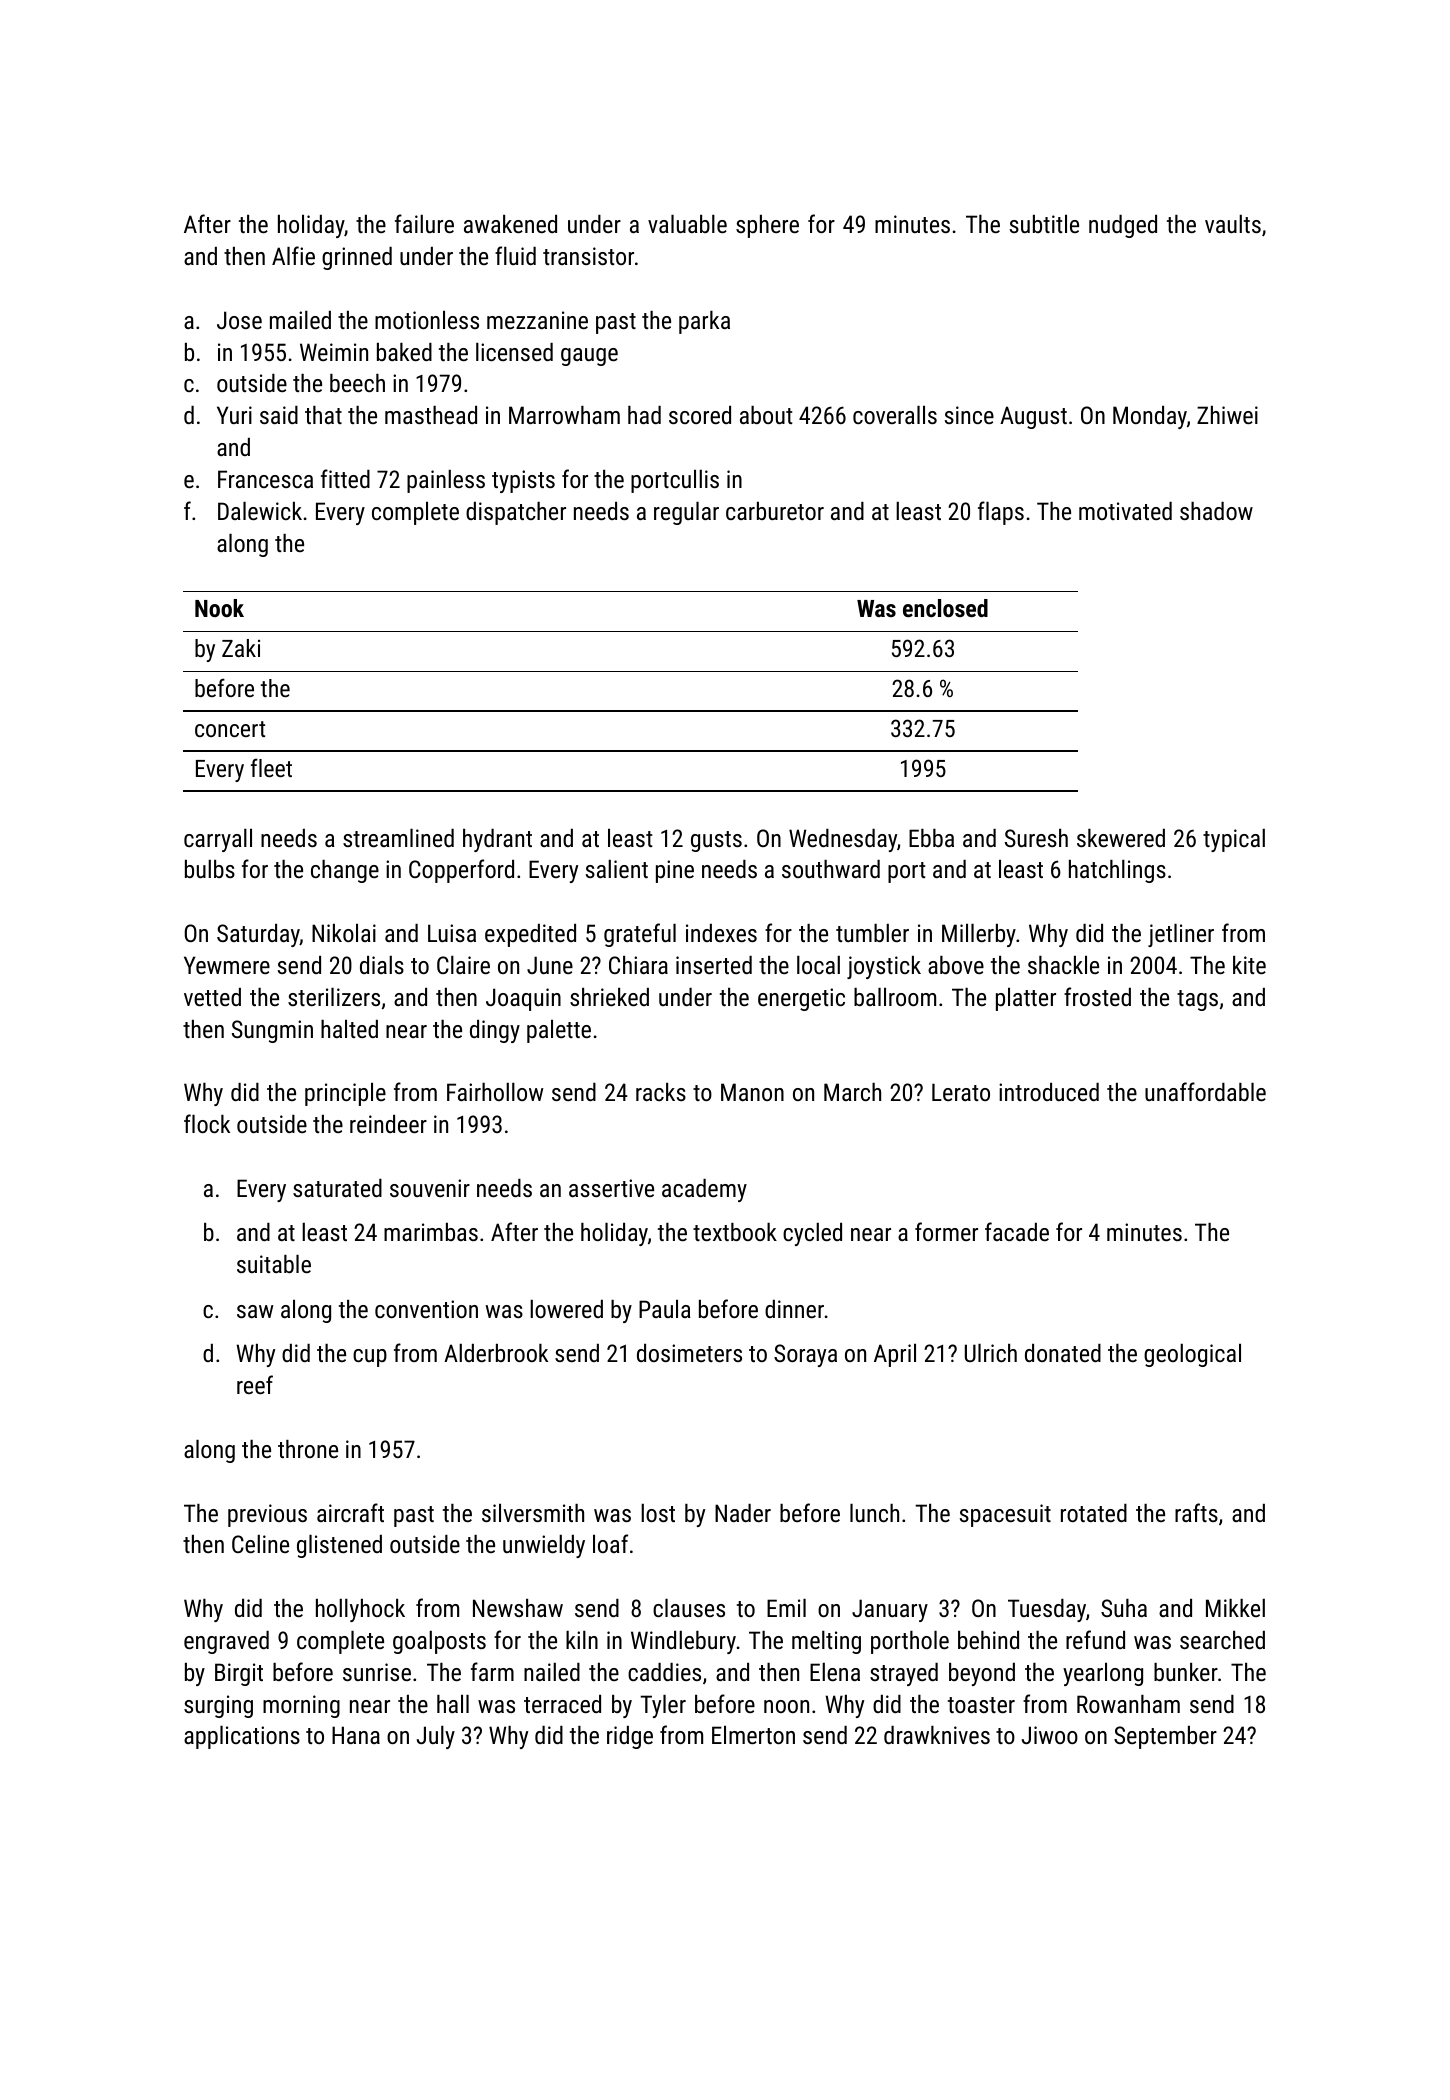 The height and width of the screenshot is (2100, 1450). Describe the element at coordinates (945, 608) in the screenshot. I see `enclosed` at that location.
